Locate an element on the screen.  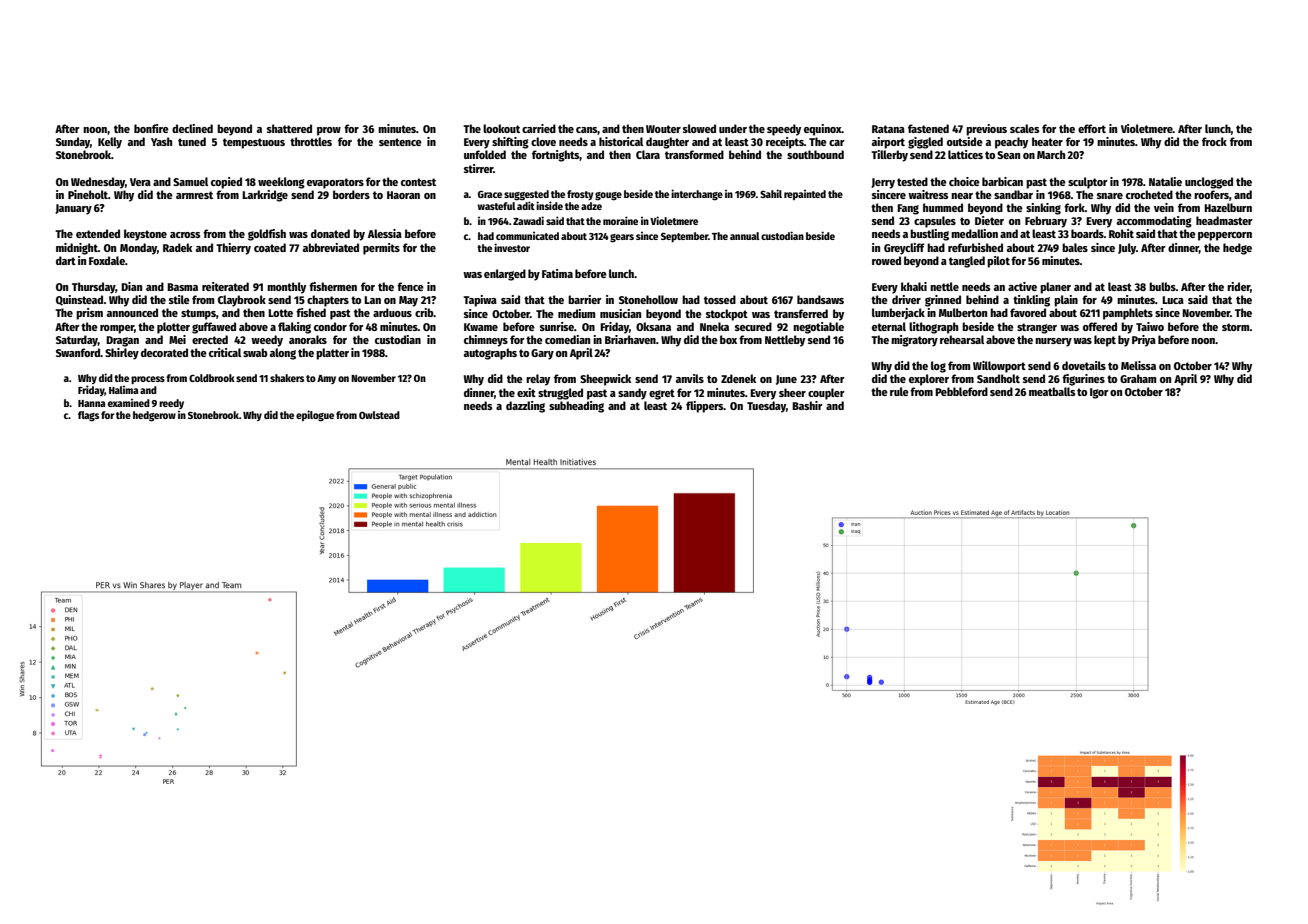
contest is located at coordinates (418, 182).
